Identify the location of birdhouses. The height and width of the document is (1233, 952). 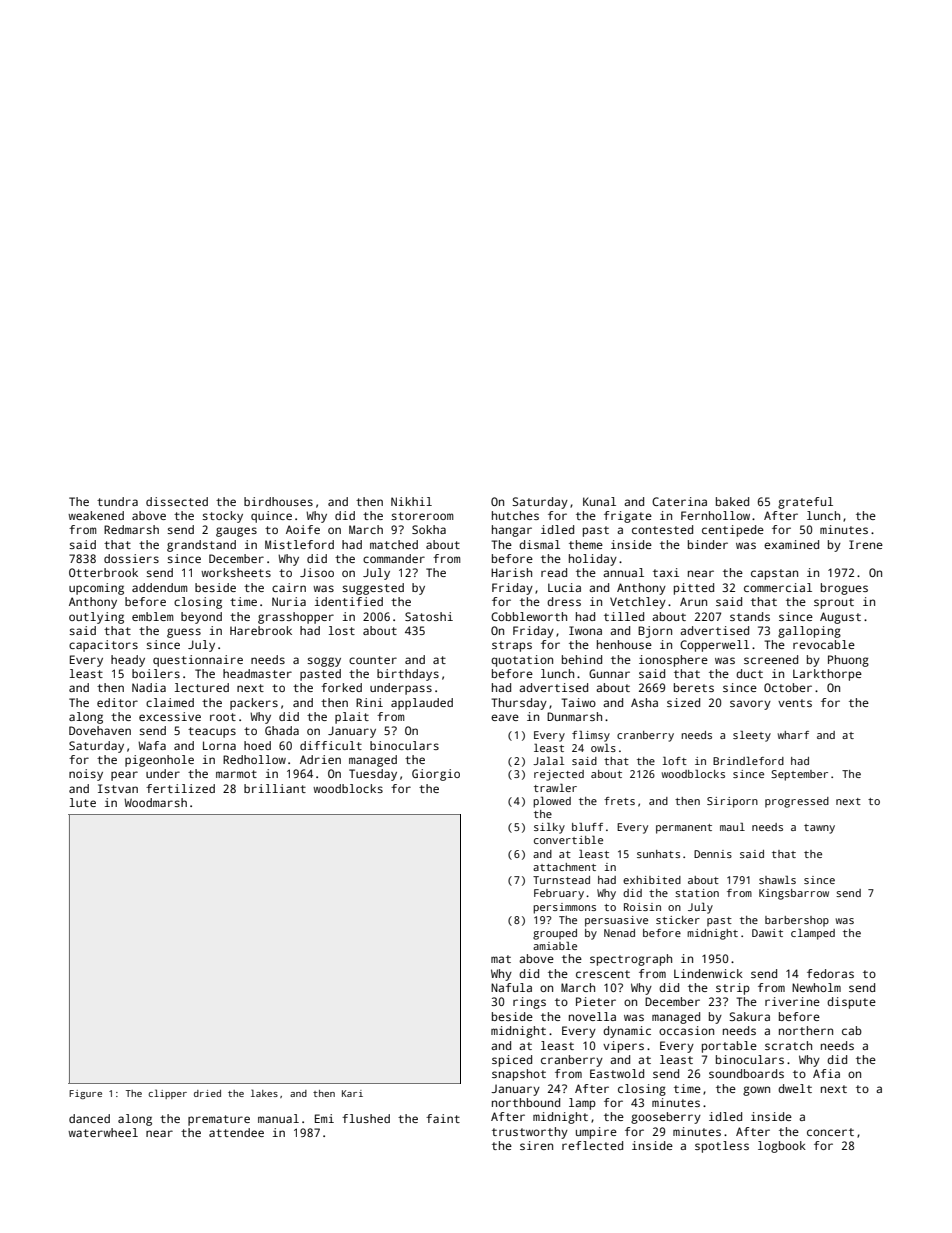
(278, 501).
